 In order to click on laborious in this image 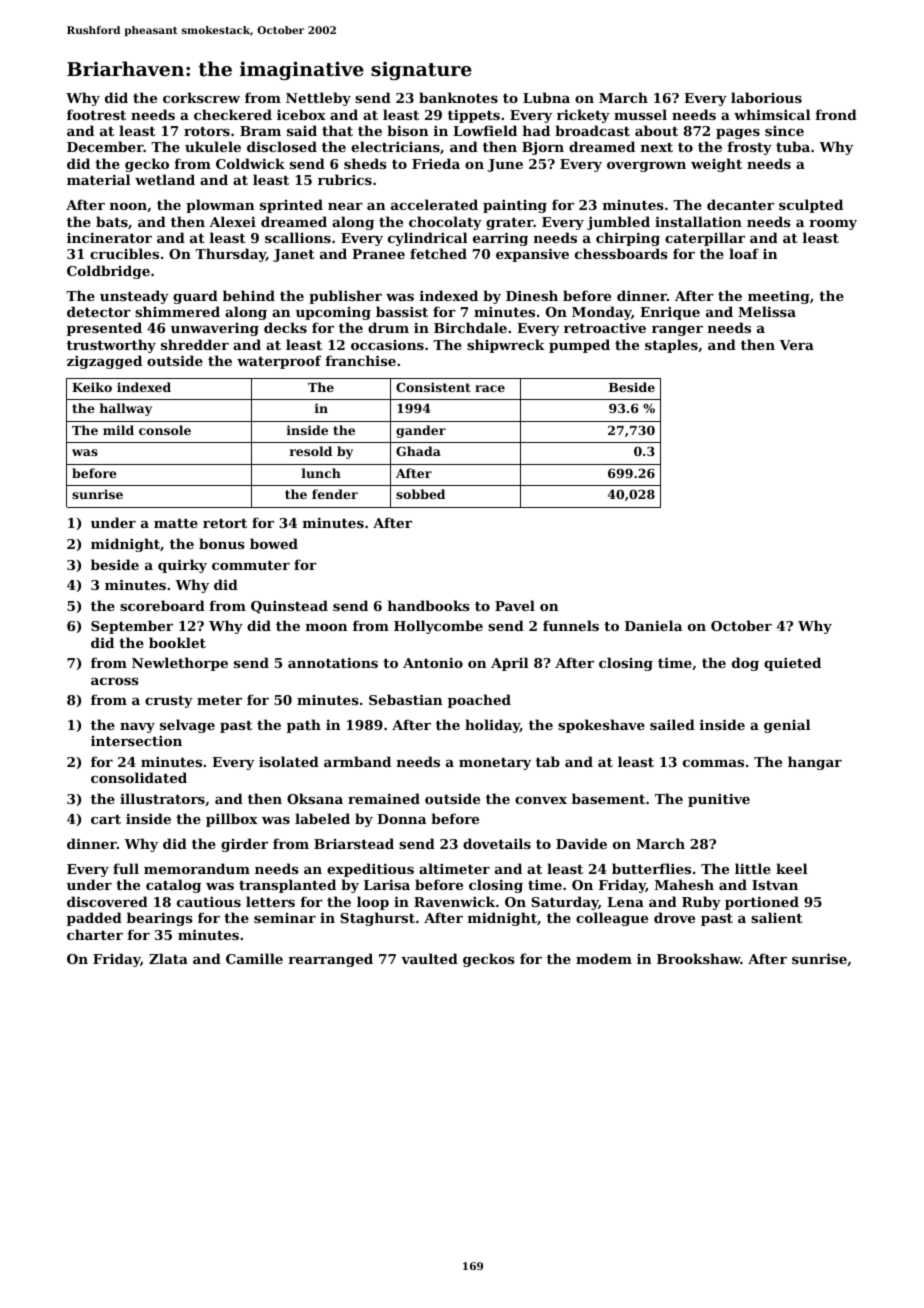, I will do `click(766, 97)`.
